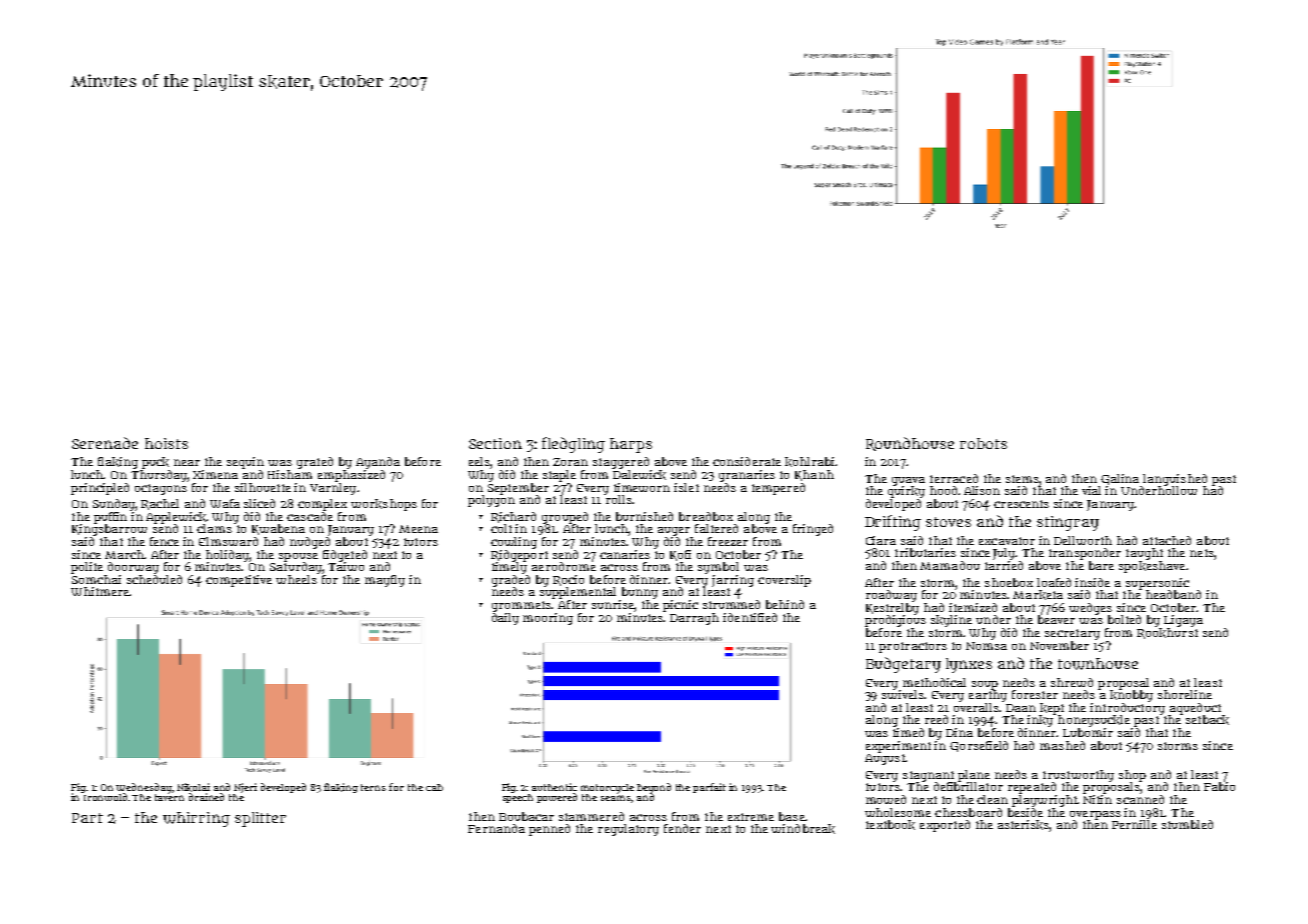 The image size is (1308, 924). I want to click on Khanh, so click(814, 475).
